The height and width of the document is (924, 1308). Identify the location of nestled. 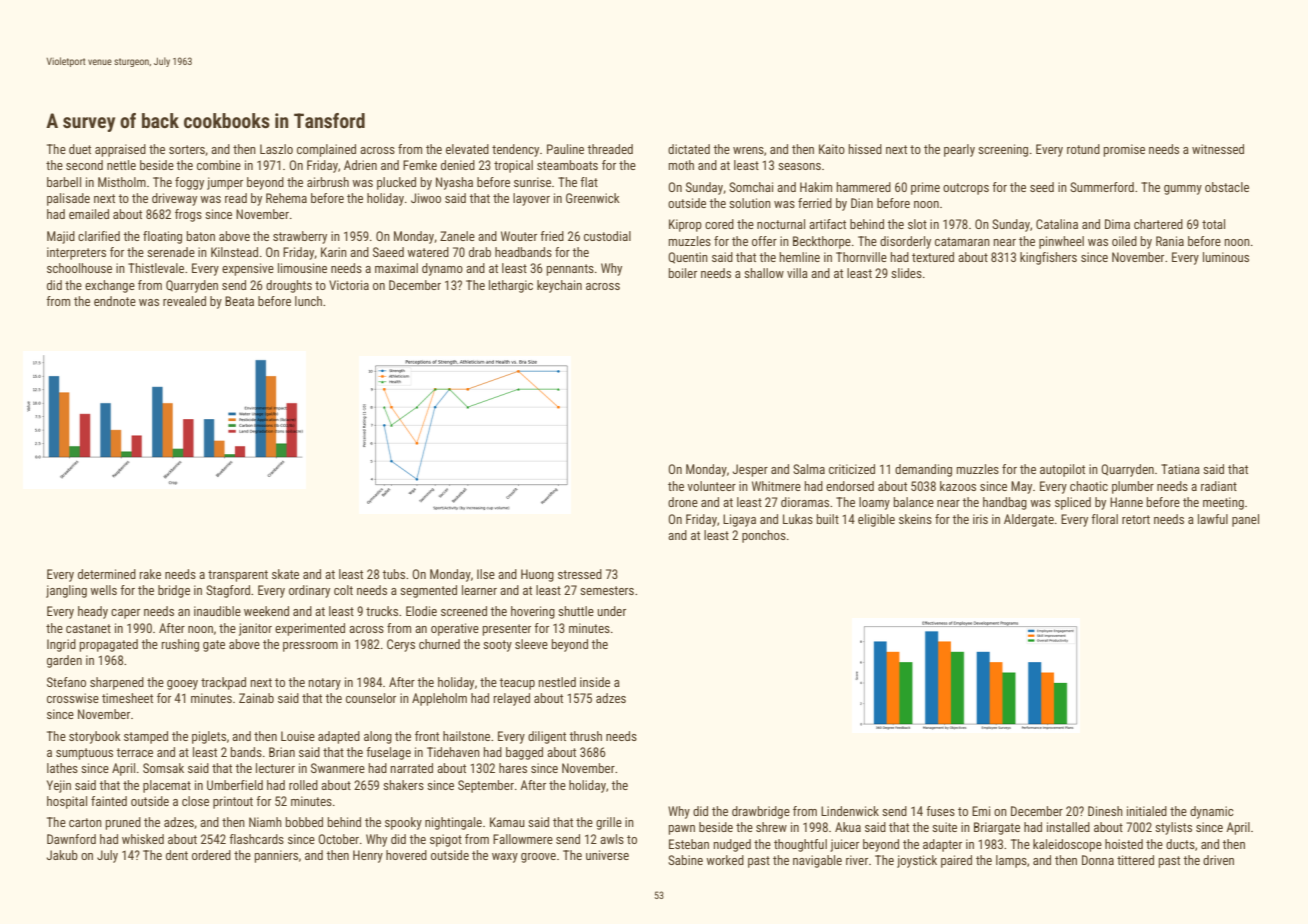
(557, 682).
